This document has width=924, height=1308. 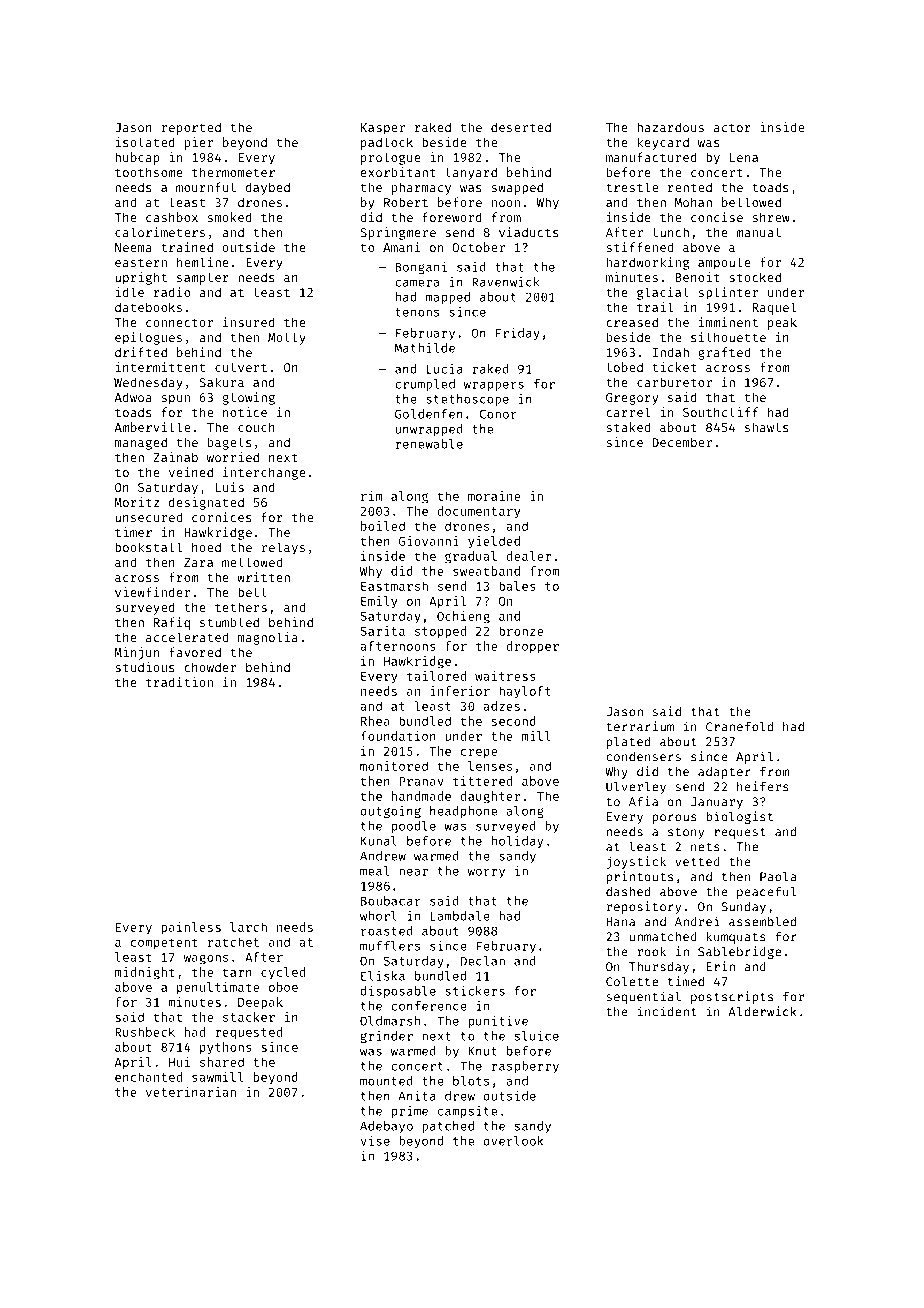 What do you see at coordinates (136, 502) in the document?
I see `Moritz` at bounding box center [136, 502].
